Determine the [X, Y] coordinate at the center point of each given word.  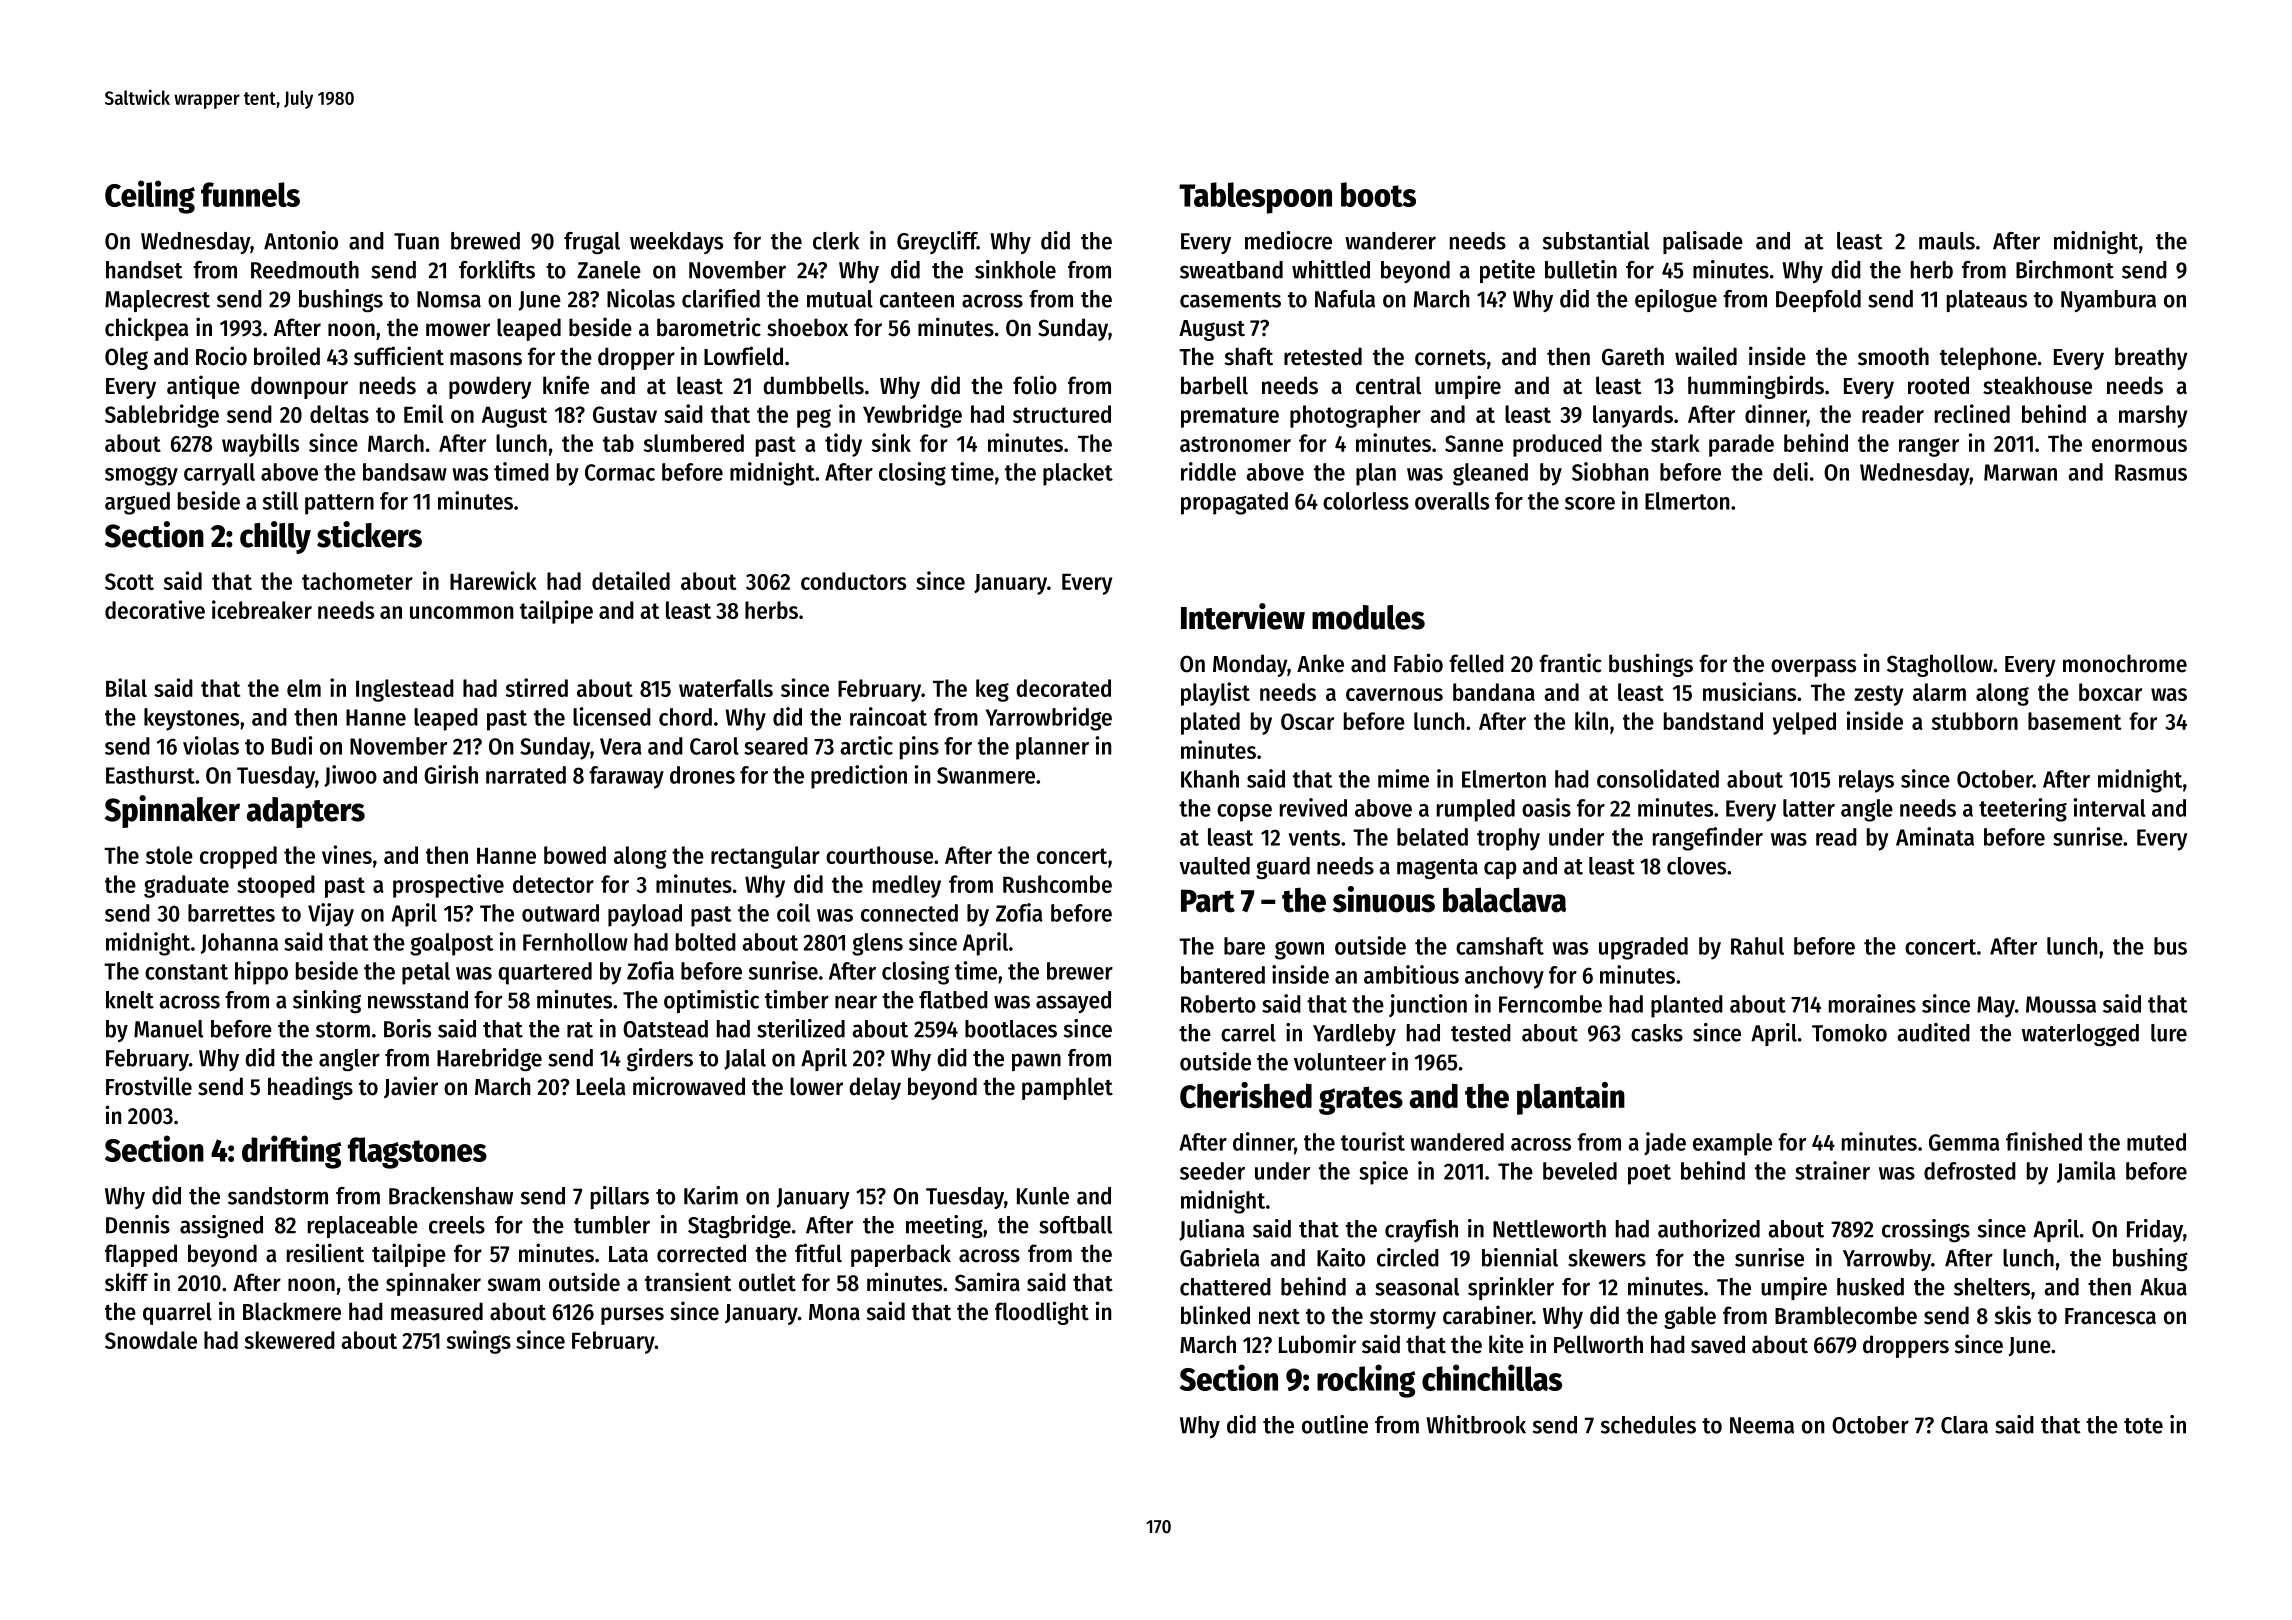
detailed [631, 580]
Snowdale [151, 1340]
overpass [1813, 668]
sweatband [1231, 270]
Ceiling [150, 197]
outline [1335, 1424]
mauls [1947, 241]
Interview [1243, 616]
